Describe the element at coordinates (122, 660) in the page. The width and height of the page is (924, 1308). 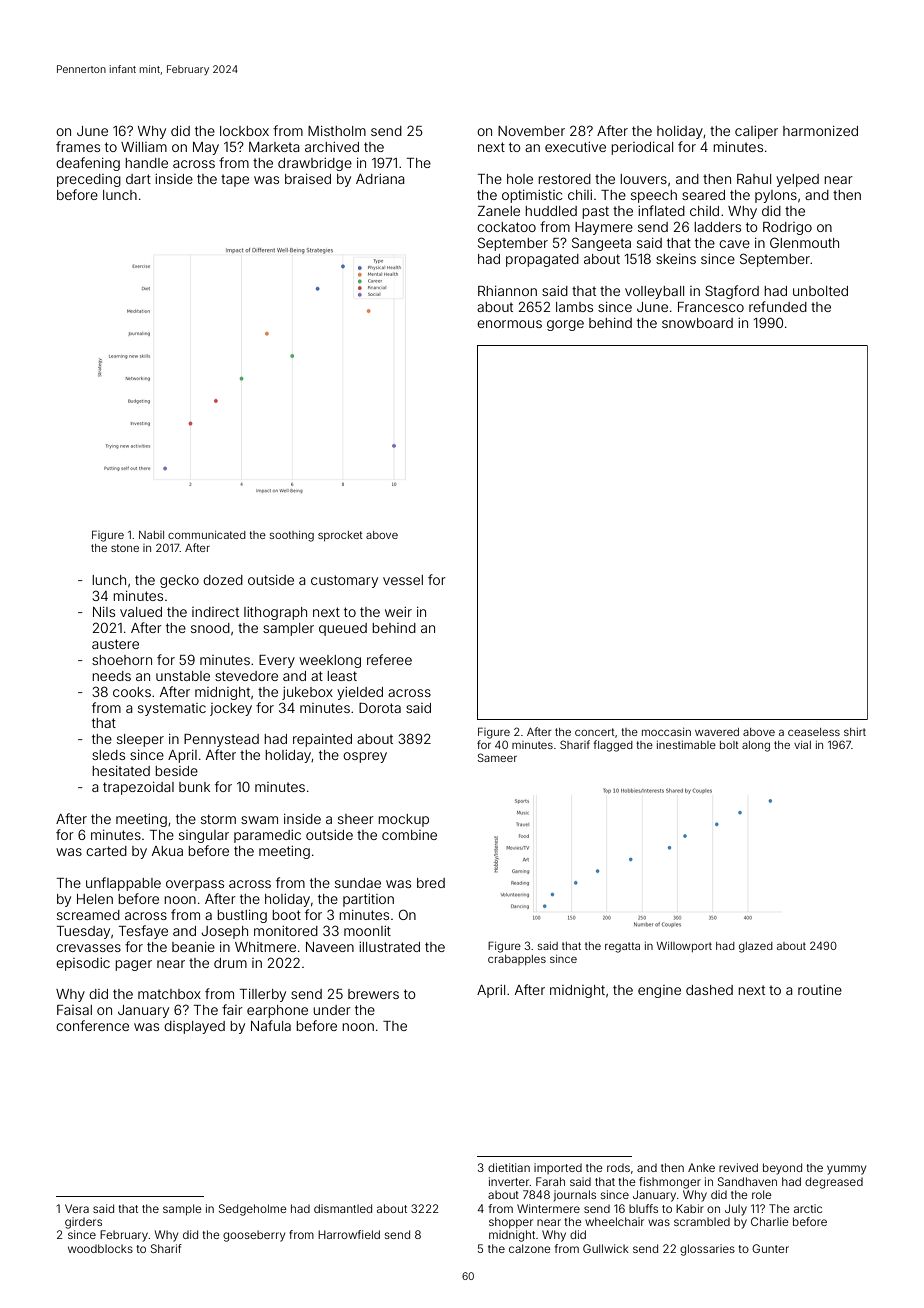
I see `shoehorn` at that location.
